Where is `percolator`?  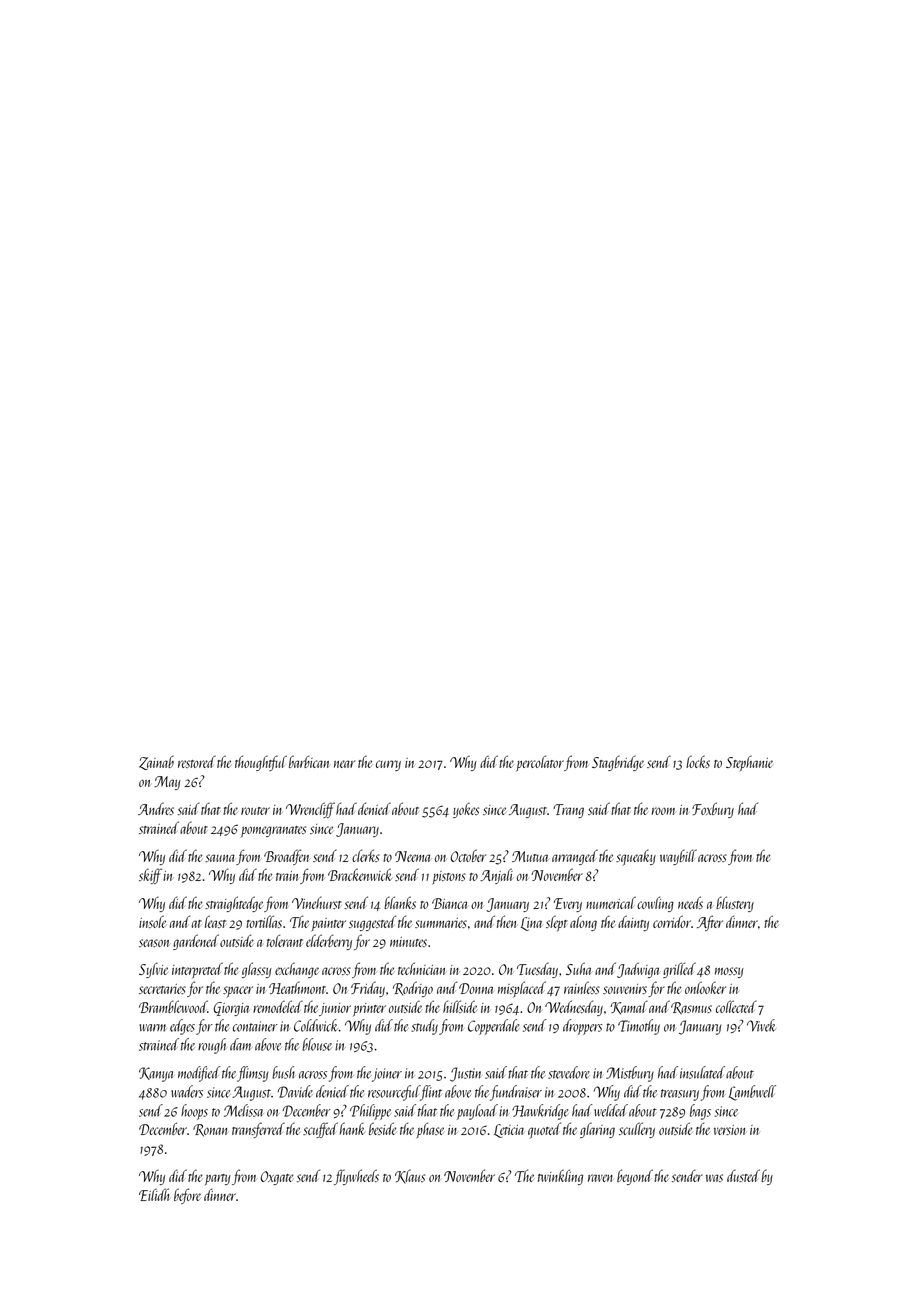 percolator is located at coordinates (540, 763).
